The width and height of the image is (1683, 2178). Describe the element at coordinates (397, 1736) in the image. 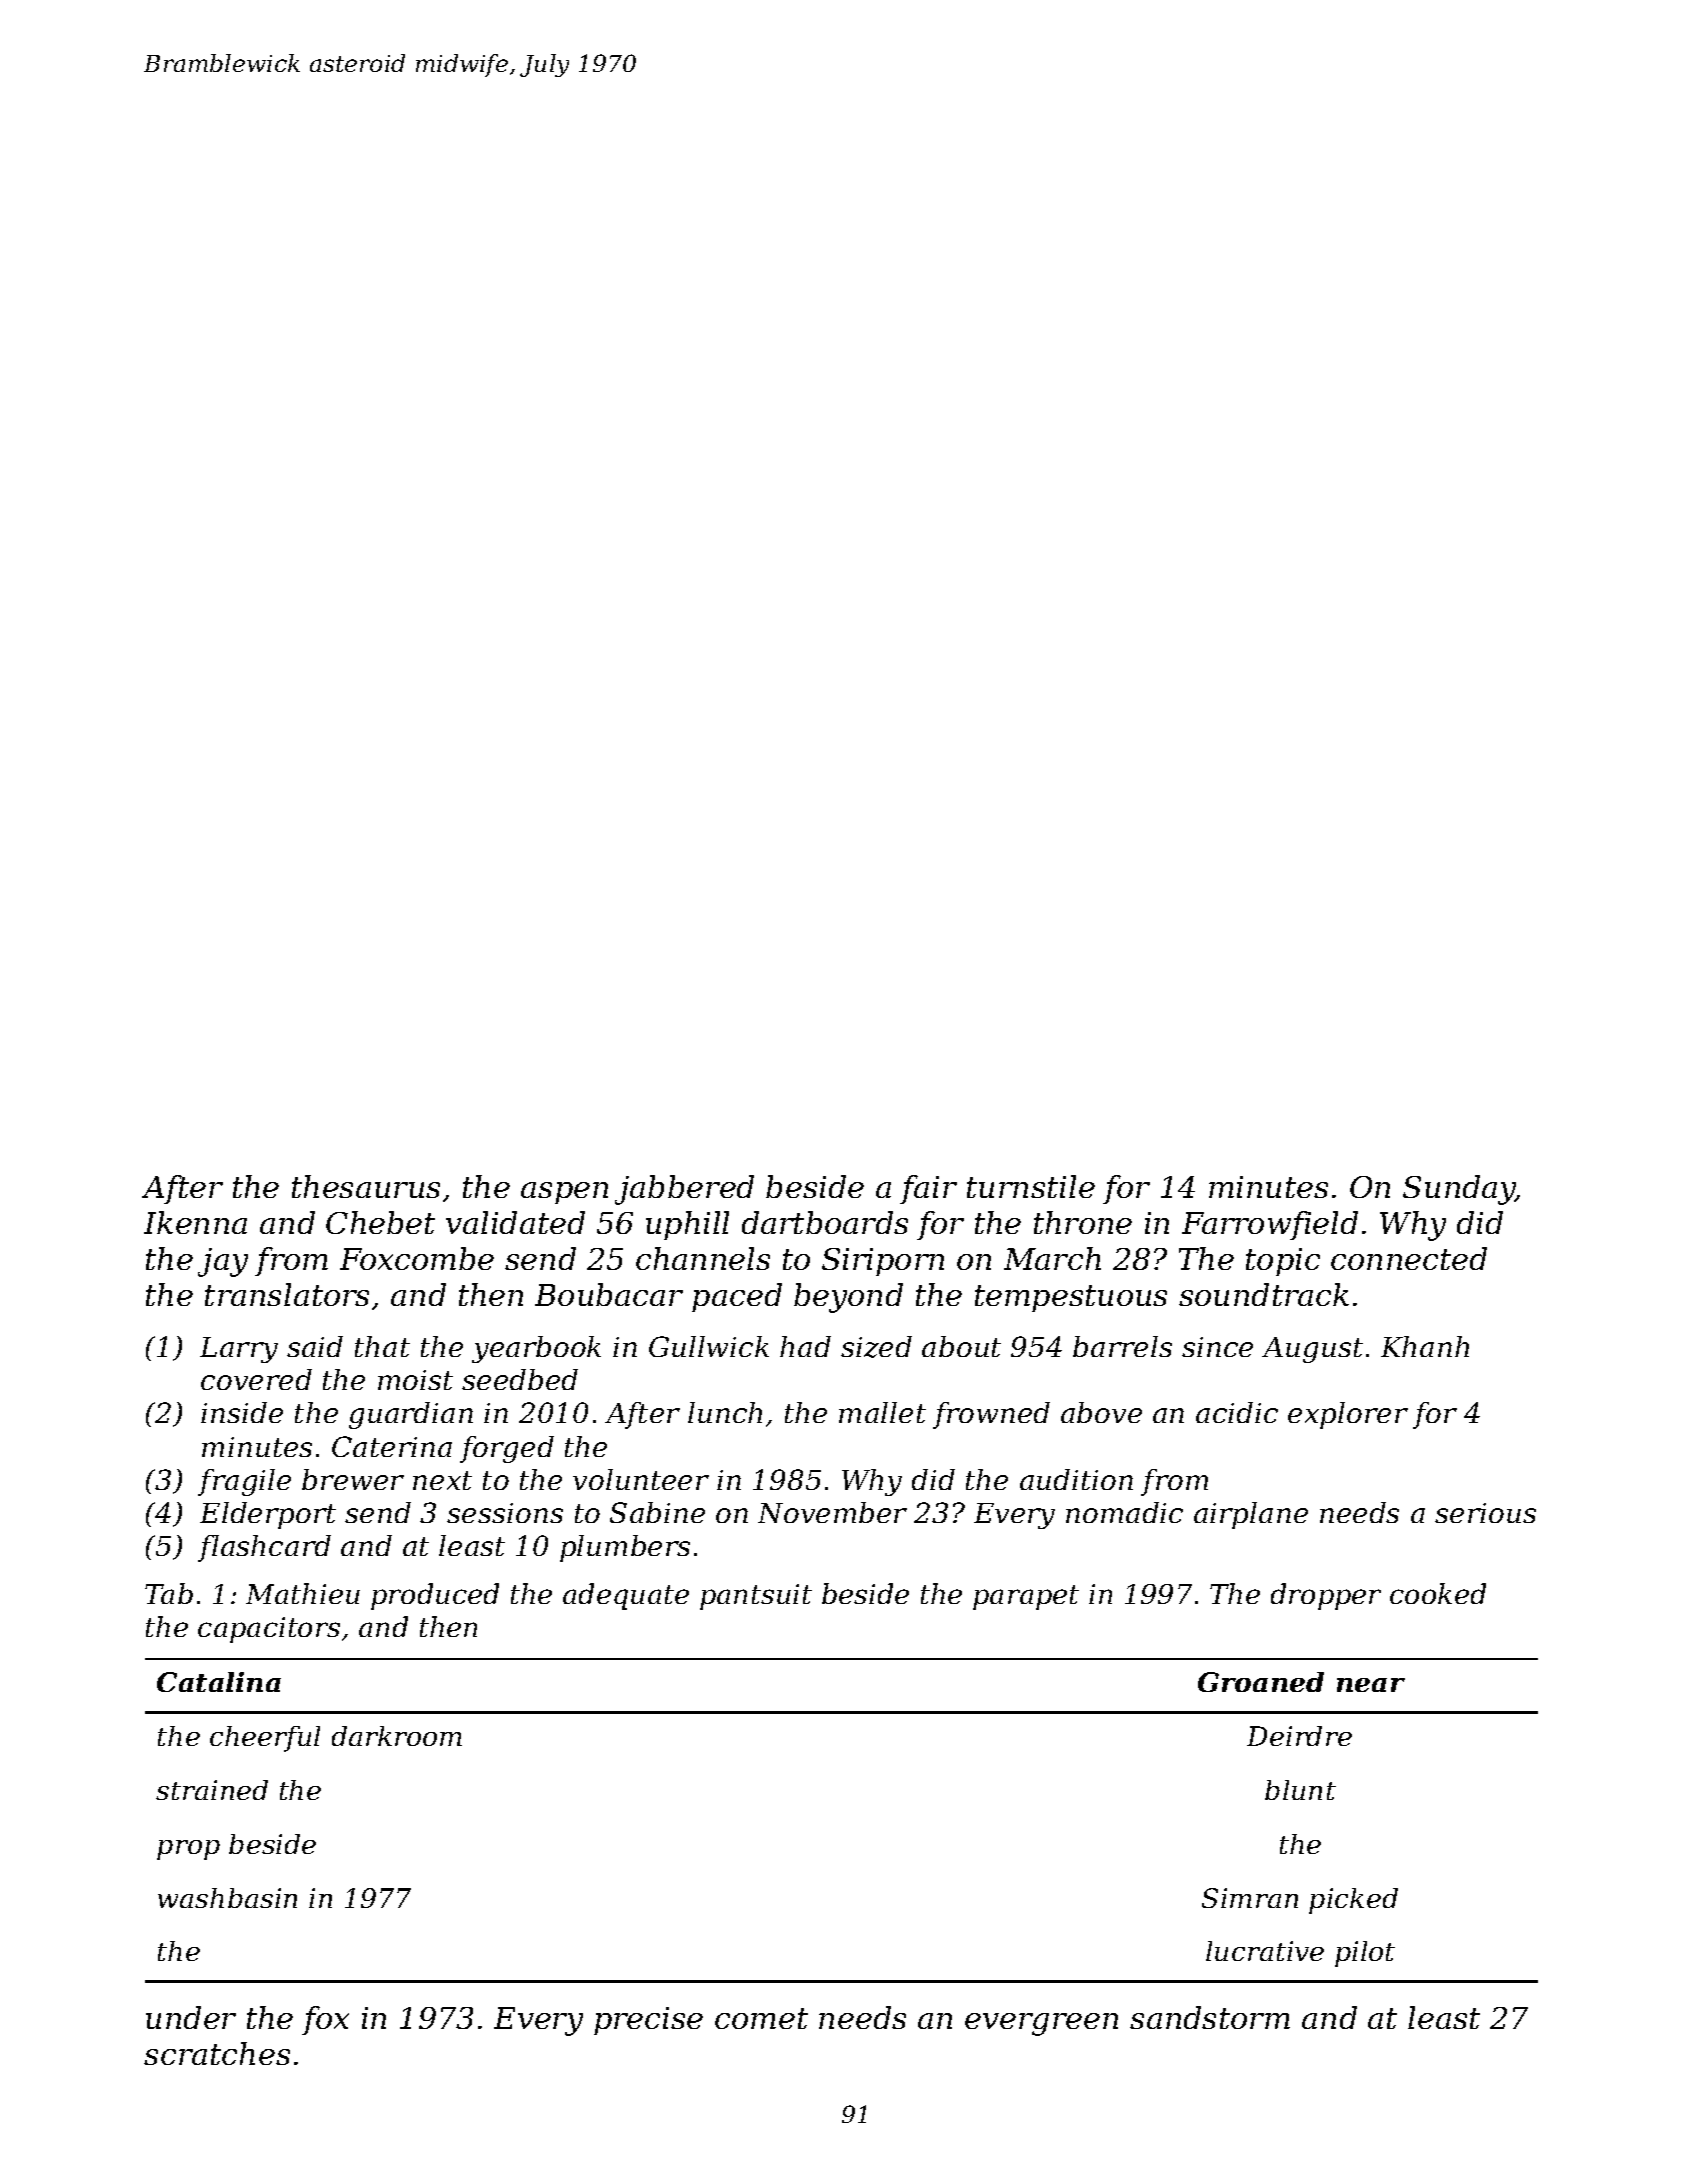

I see `darkroom` at that location.
